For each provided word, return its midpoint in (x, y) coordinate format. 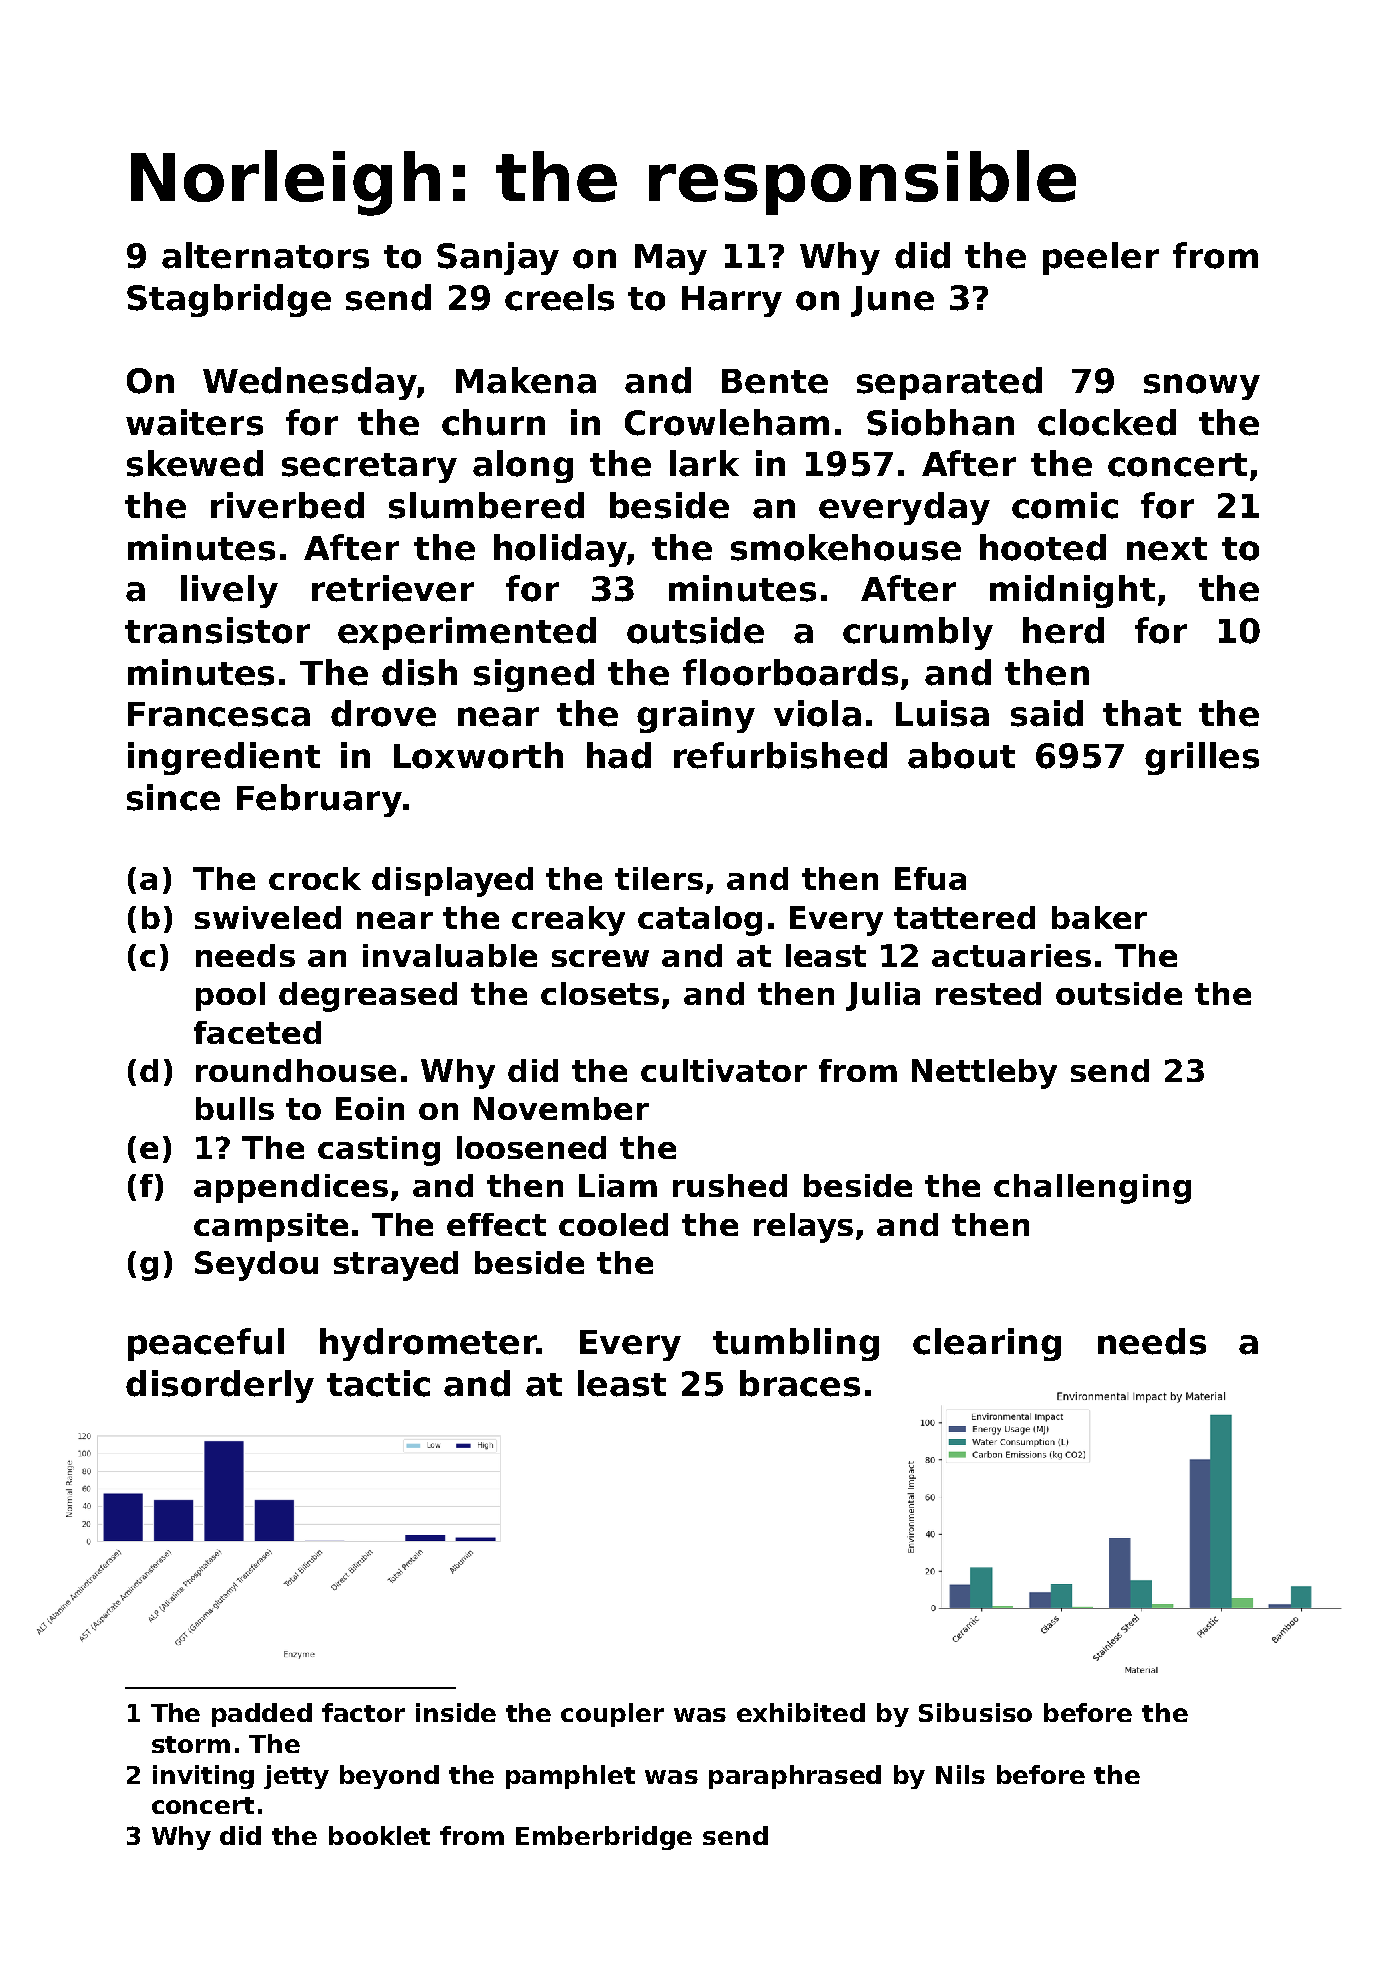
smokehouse (846, 547)
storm (191, 1744)
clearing (987, 1344)
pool (230, 996)
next (1167, 549)
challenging (1092, 1189)
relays (803, 1228)
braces (800, 1383)
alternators (265, 255)
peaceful (206, 1344)
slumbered (486, 505)
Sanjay (498, 258)
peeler (1101, 258)
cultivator (724, 1070)
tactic (378, 1383)
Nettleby (984, 1074)
